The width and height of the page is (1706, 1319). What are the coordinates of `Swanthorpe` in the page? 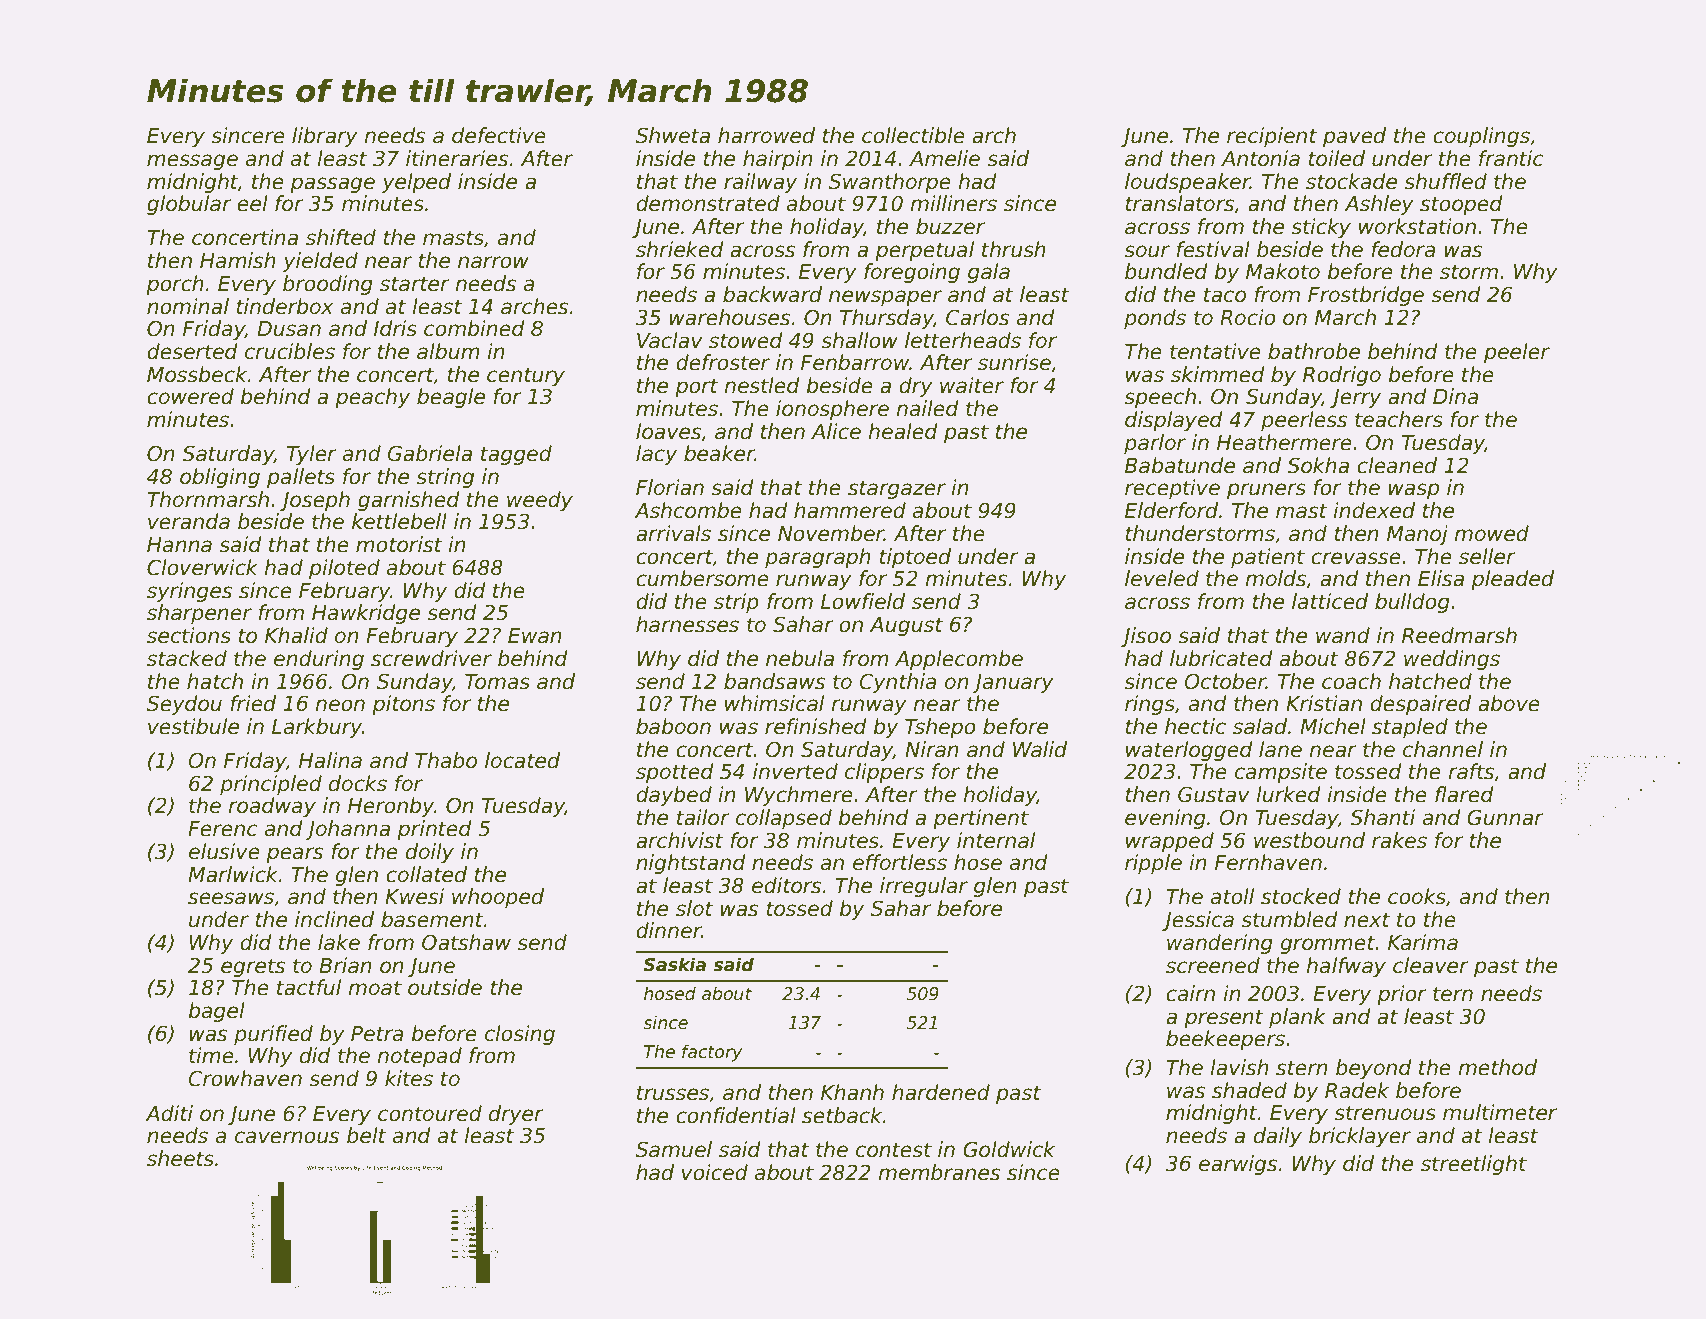 It's located at (890, 183).
